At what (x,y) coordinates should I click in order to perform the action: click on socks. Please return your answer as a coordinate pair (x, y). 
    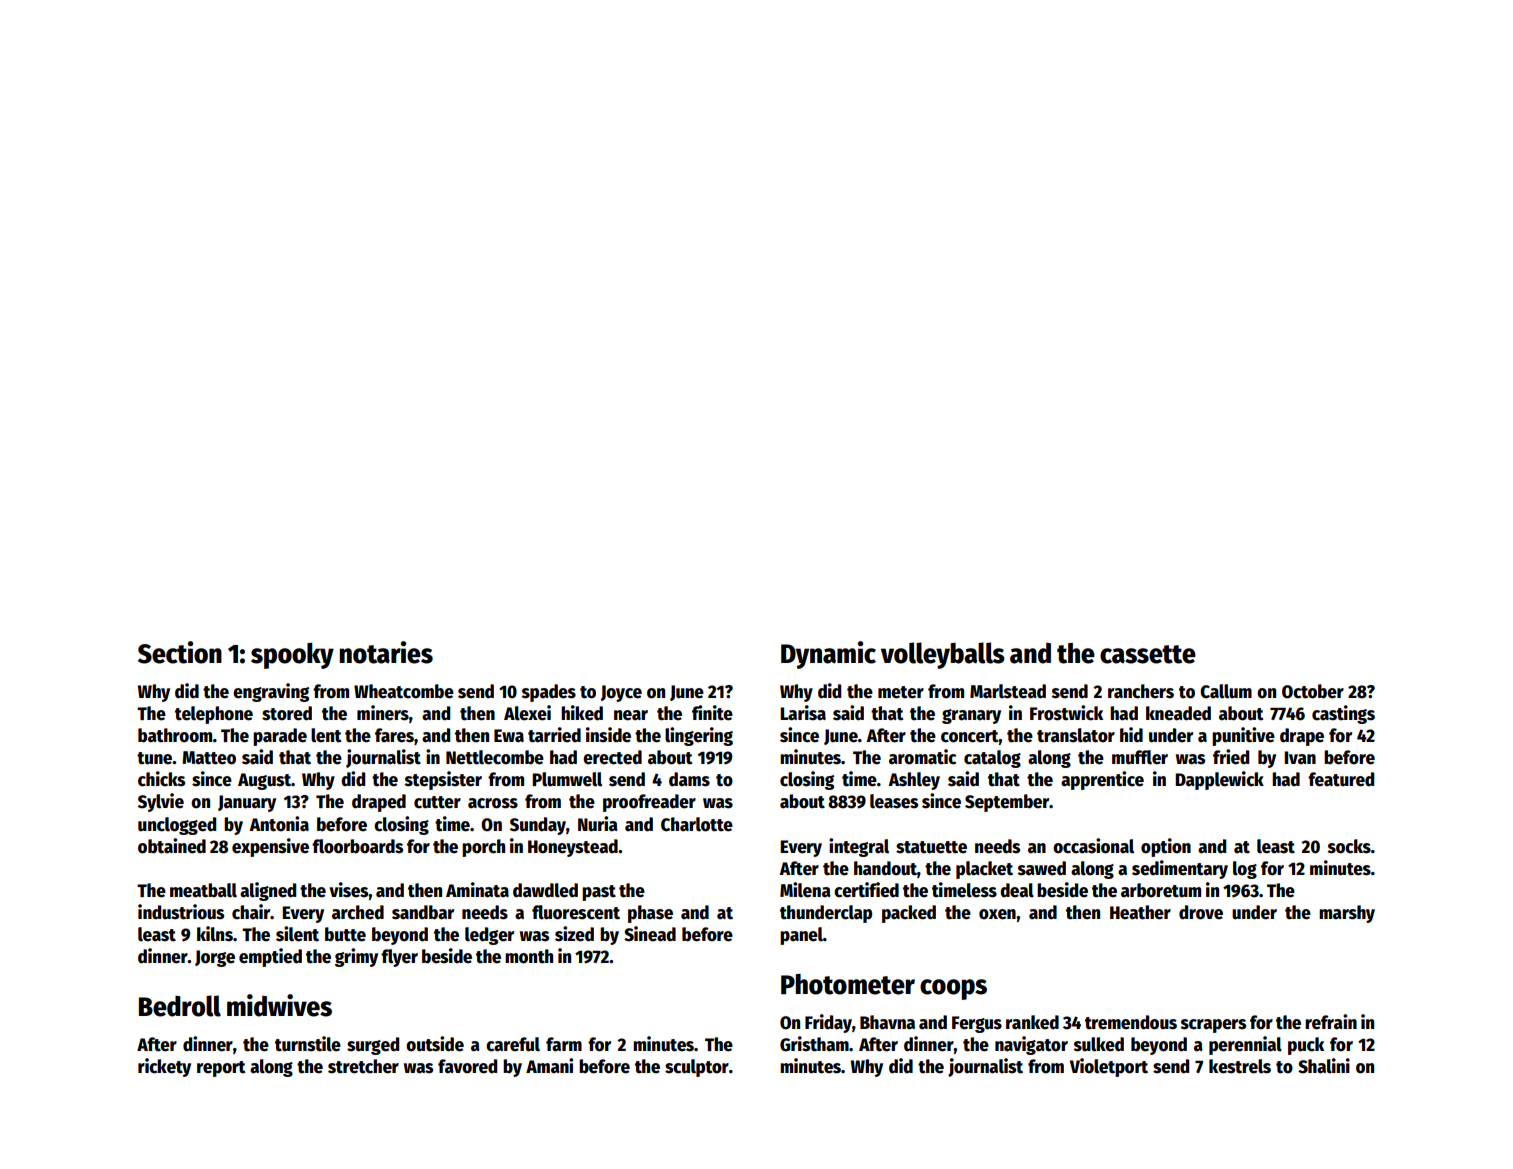
    Looking at the image, I should click on (1349, 846).
